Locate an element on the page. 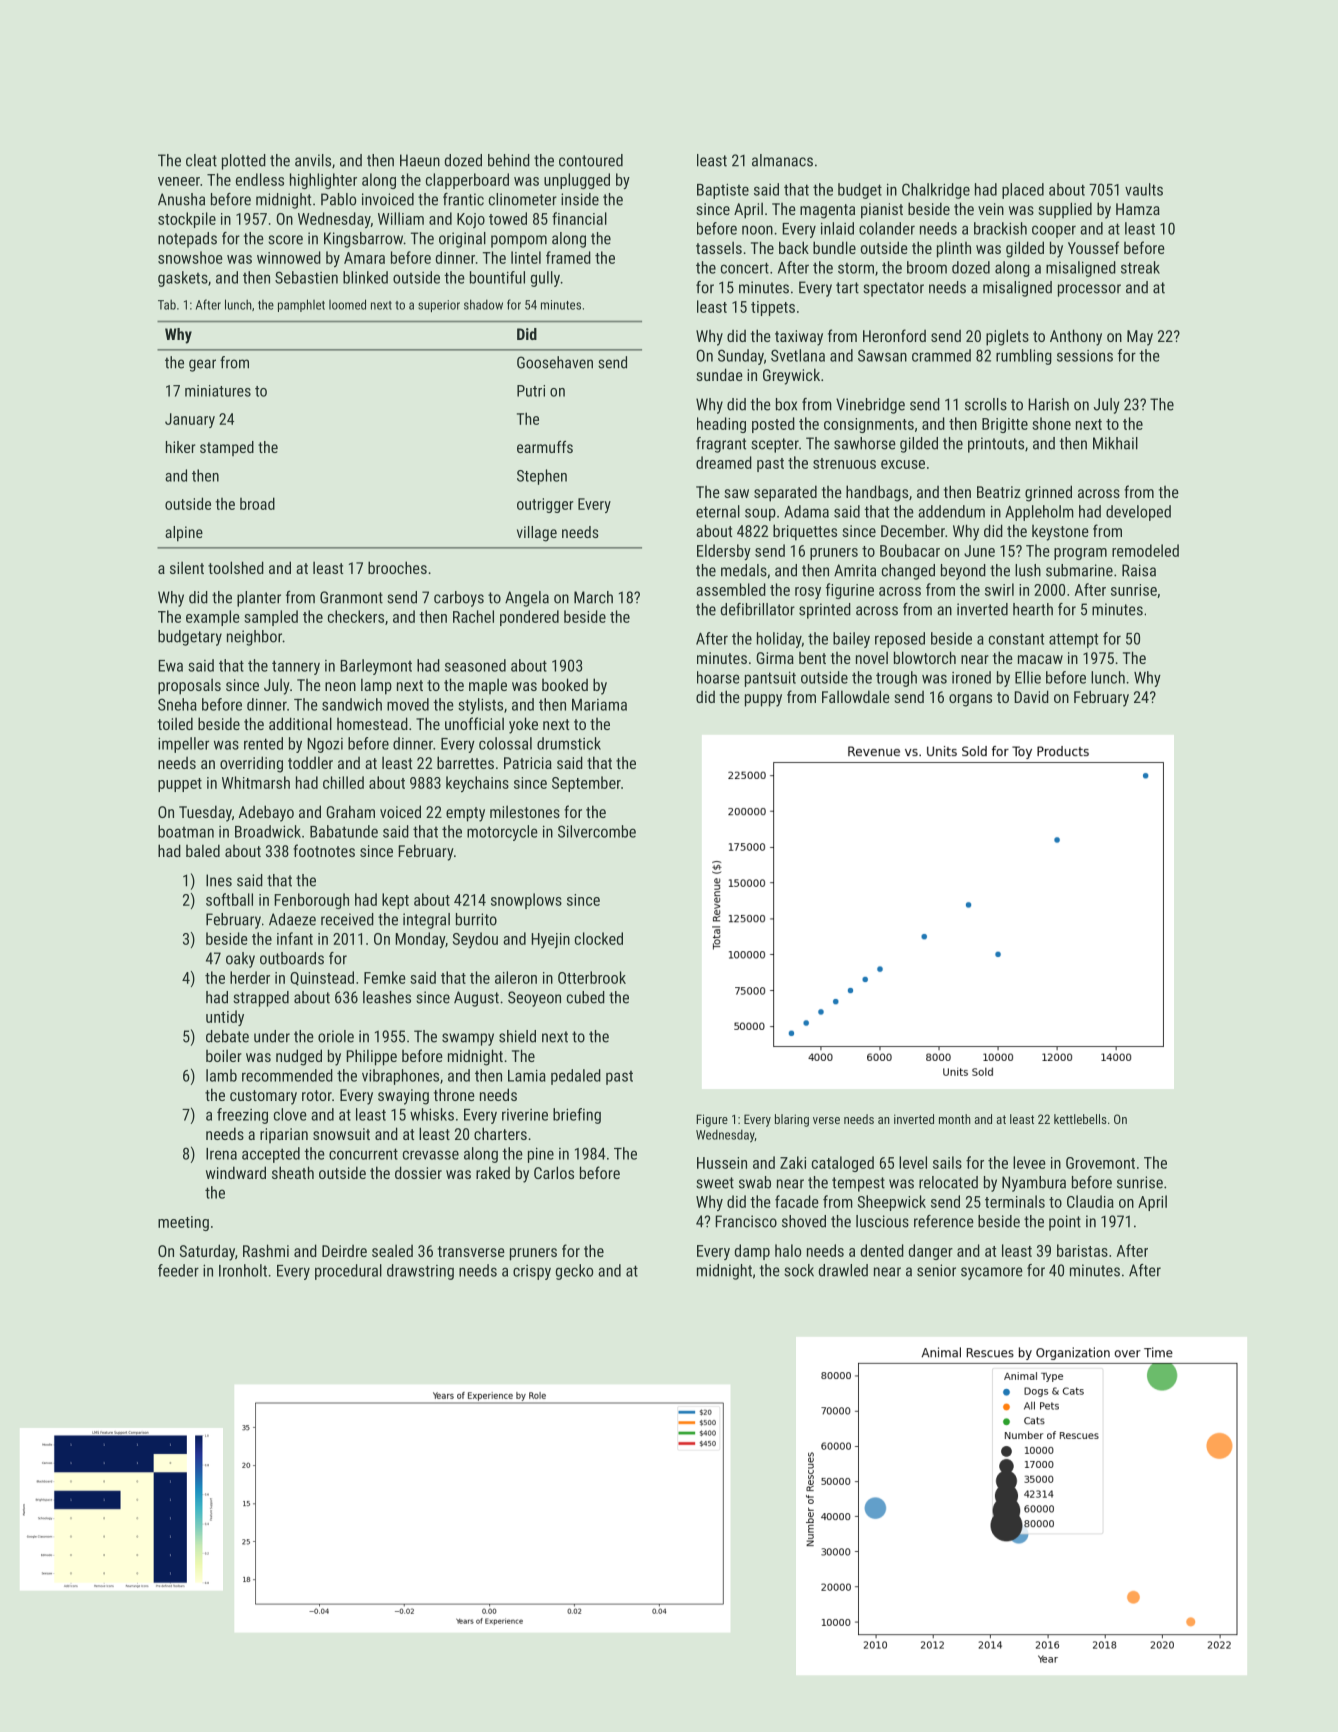 The width and height of the image is (1338, 1732). boatman is located at coordinates (186, 831).
